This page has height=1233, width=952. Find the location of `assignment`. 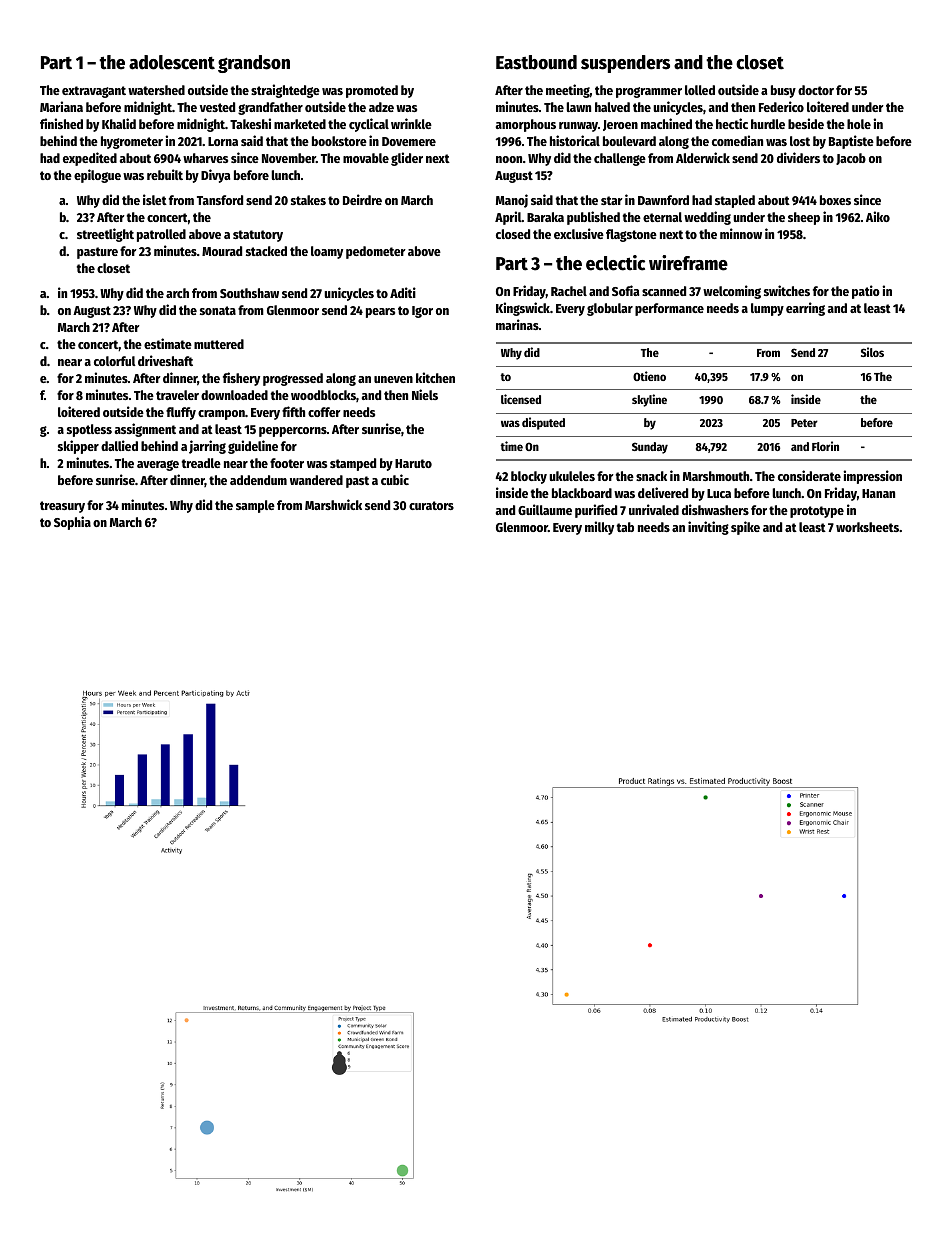

assignment is located at coordinates (145, 430).
